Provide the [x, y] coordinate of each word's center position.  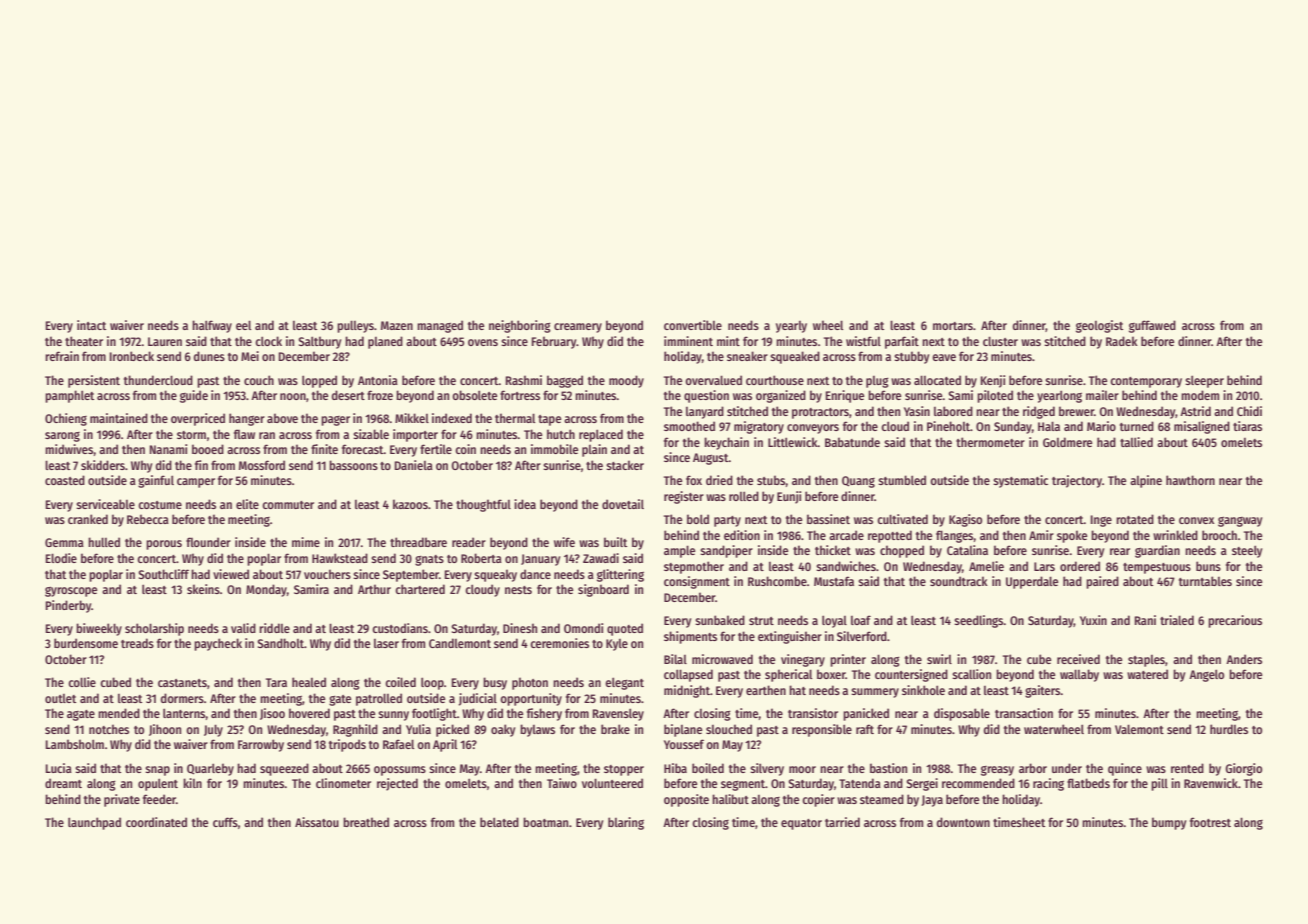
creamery [578, 328]
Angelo [1206, 675]
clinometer [343, 783]
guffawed [1152, 326]
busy [495, 683]
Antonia [378, 380]
